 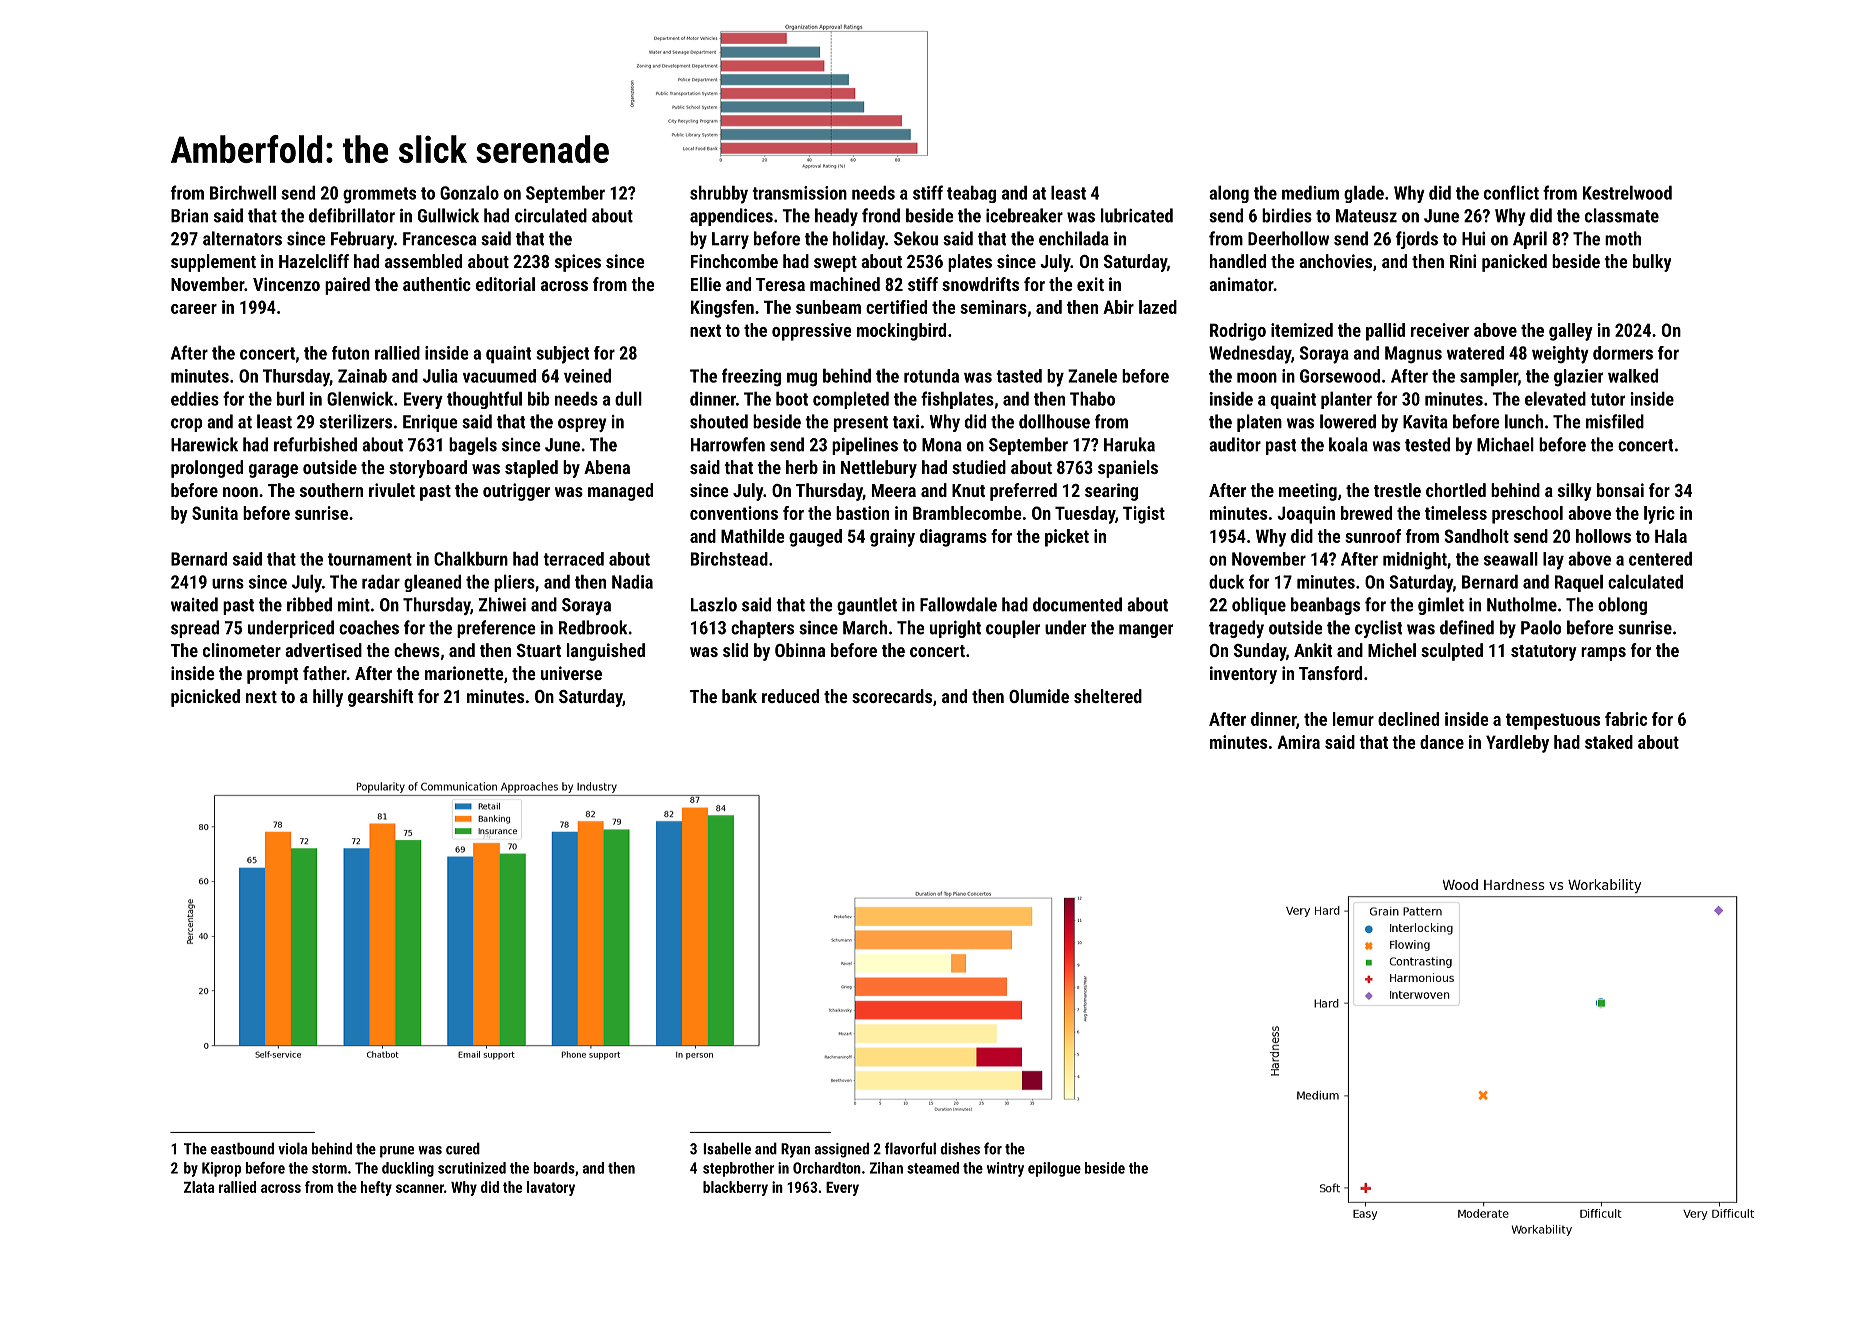 I want to click on bagels, so click(x=473, y=446).
